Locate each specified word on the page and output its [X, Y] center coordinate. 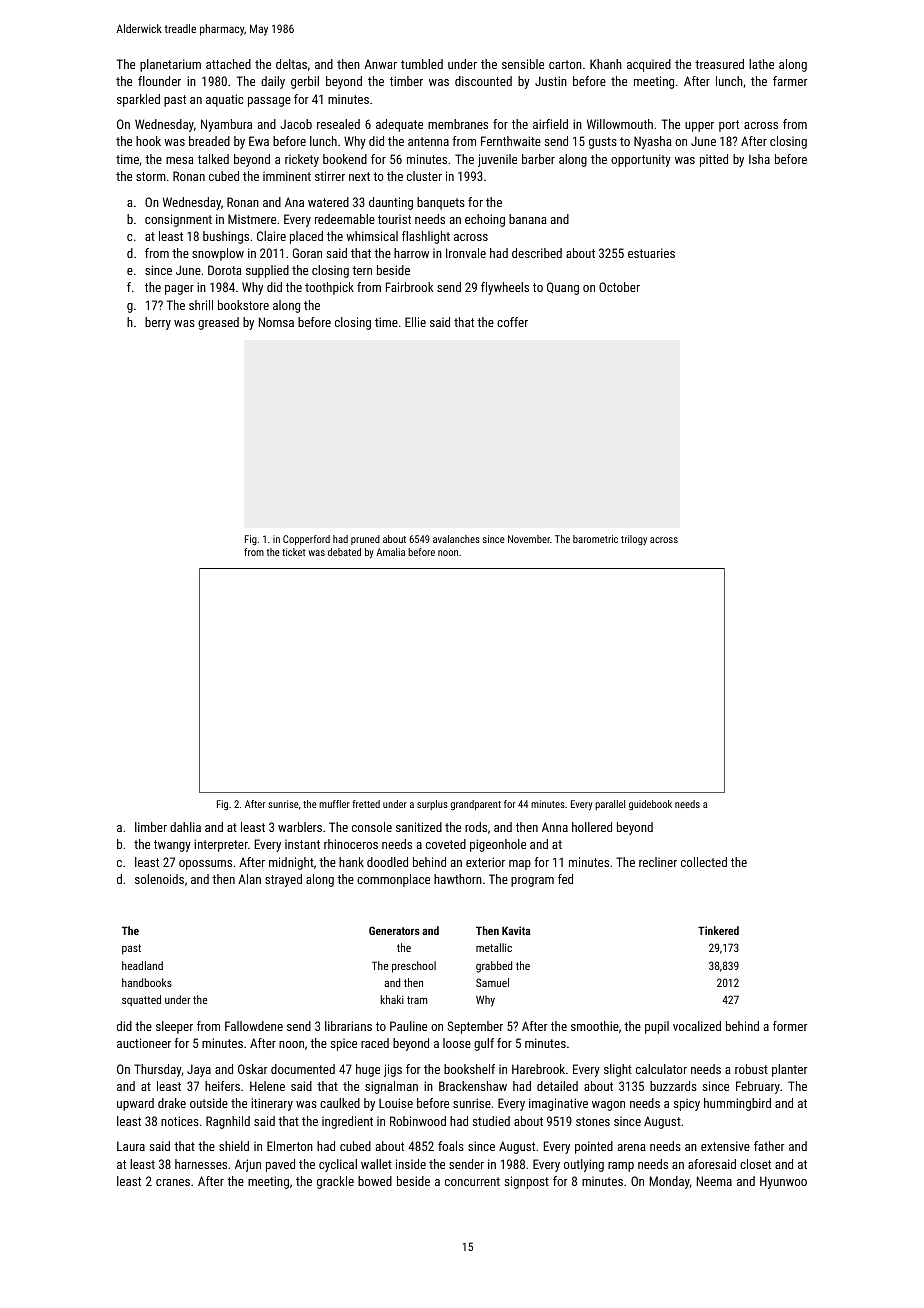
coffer [512, 322]
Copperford [306, 540]
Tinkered [718, 930]
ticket [293, 552]
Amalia [390, 552]
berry [158, 323]
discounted [483, 81]
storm [151, 176]
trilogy [634, 540]
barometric [595, 539]
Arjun [248, 1165]
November [529, 539]
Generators [394, 930]
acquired [649, 65]
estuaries [651, 253]
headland [142, 965]
